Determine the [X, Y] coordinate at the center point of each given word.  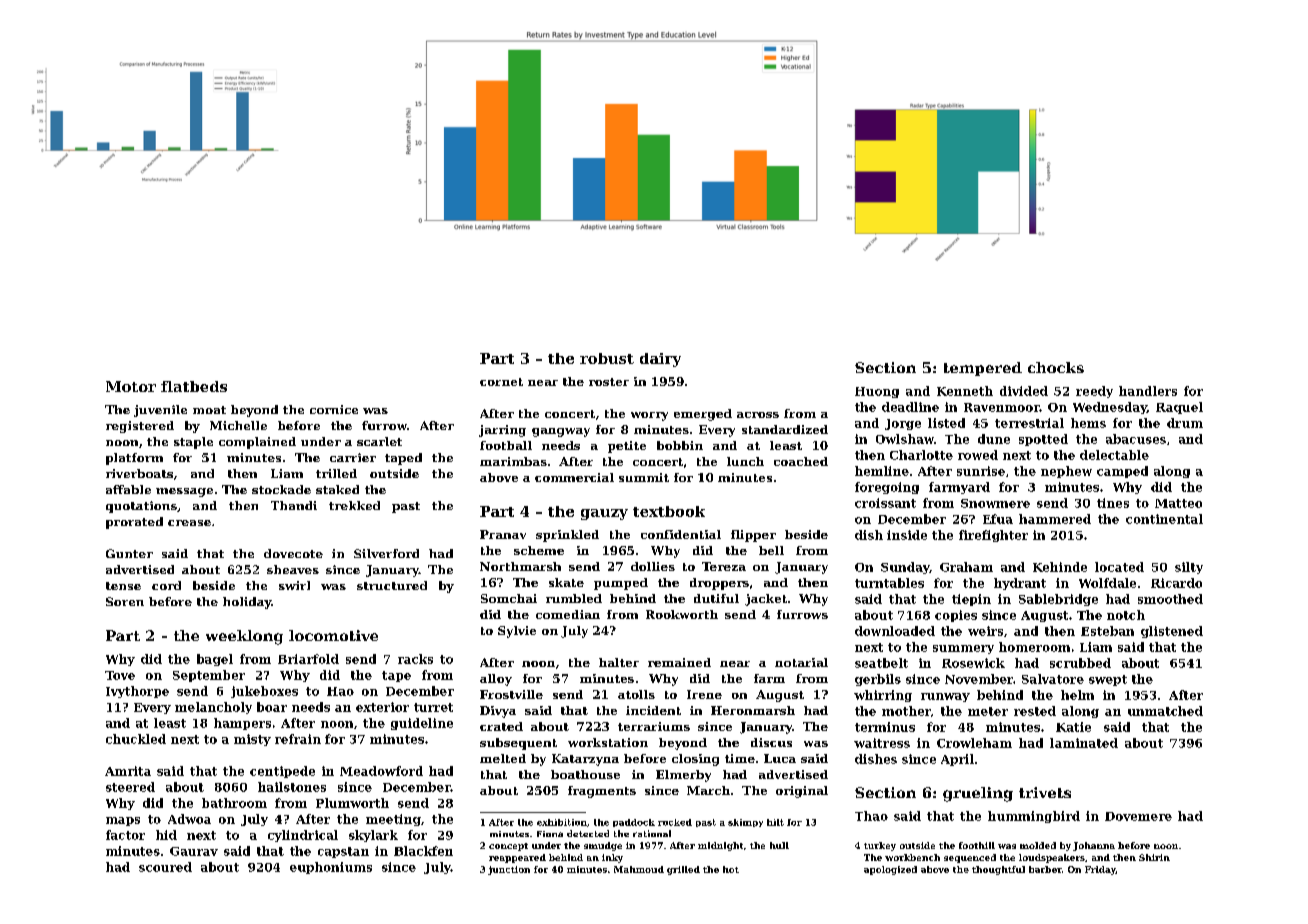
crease [189, 523]
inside [907, 535]
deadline [910, 407]
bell [771, 550]
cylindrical [303, 836]
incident [653, 710]
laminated [1084, 743]
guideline [422, 724]
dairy [660, 360]
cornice [334, 409]
